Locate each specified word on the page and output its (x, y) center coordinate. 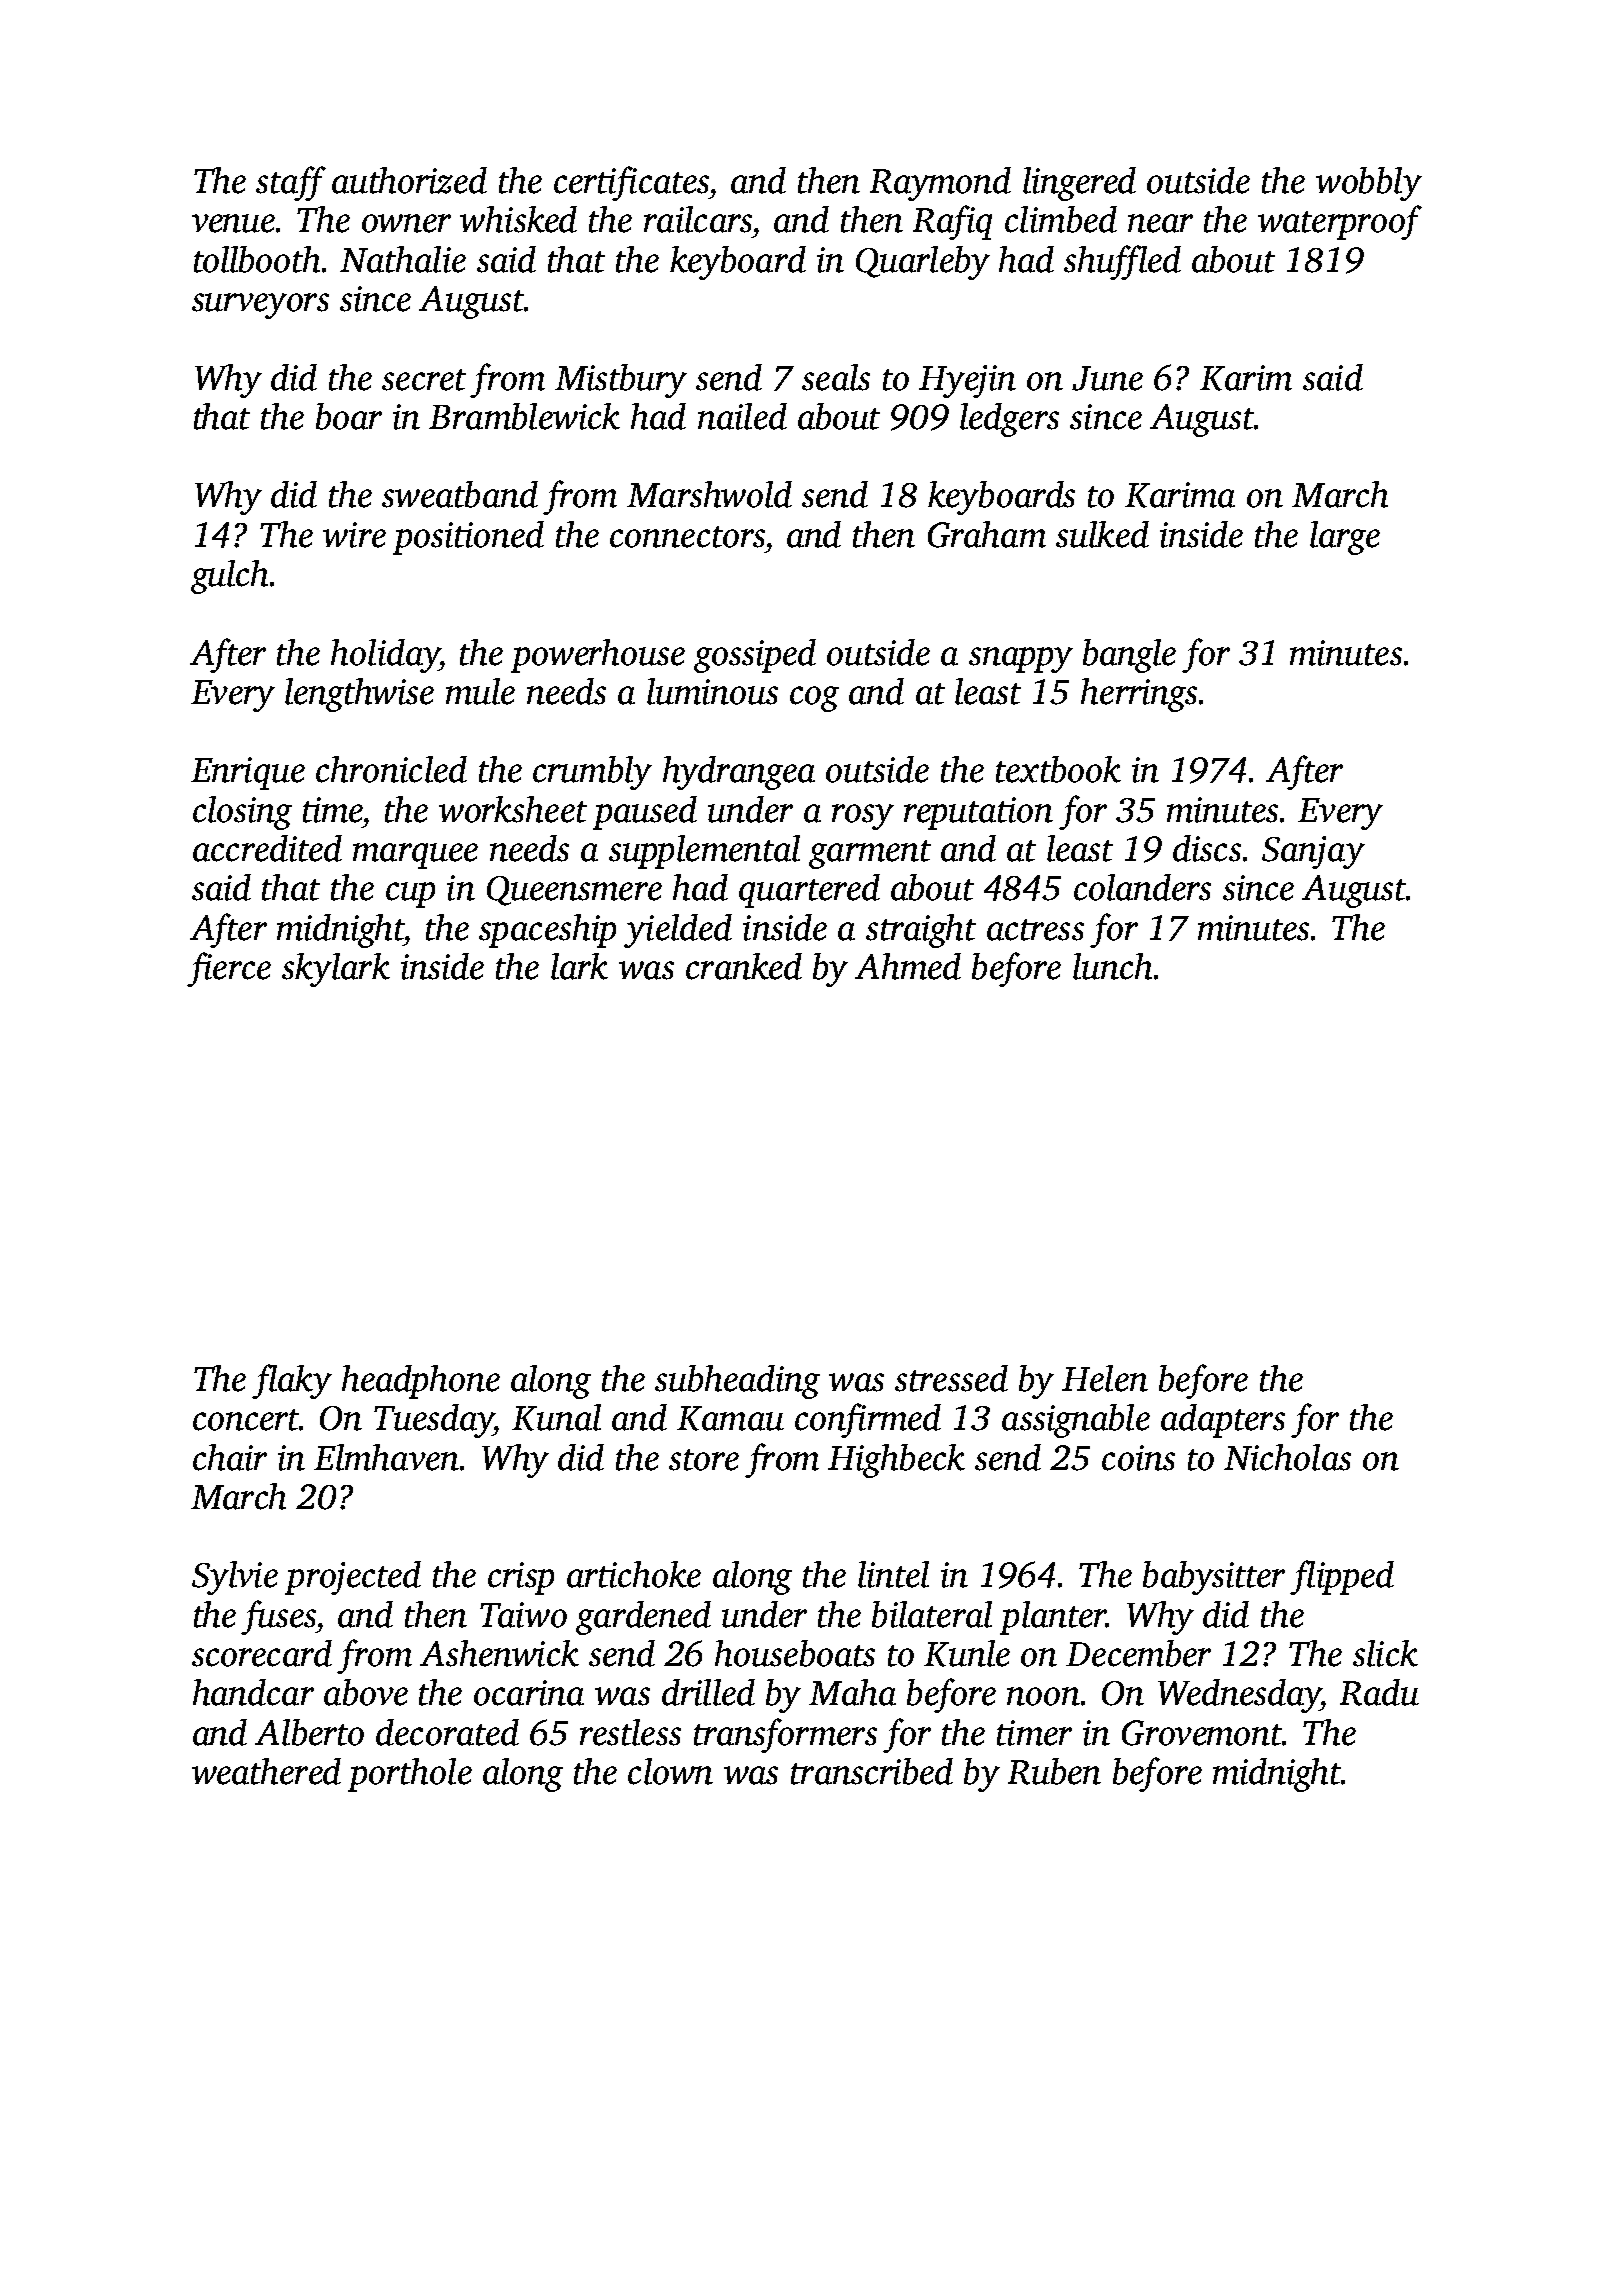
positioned (468, 538)
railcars (698, 219)
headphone (421, 1382)
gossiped (755, 656)
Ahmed (908, 966)
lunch (1112, 966)
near (1160, 223)
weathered (266, 1771)
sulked (1102, 534)
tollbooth (257, 259)
